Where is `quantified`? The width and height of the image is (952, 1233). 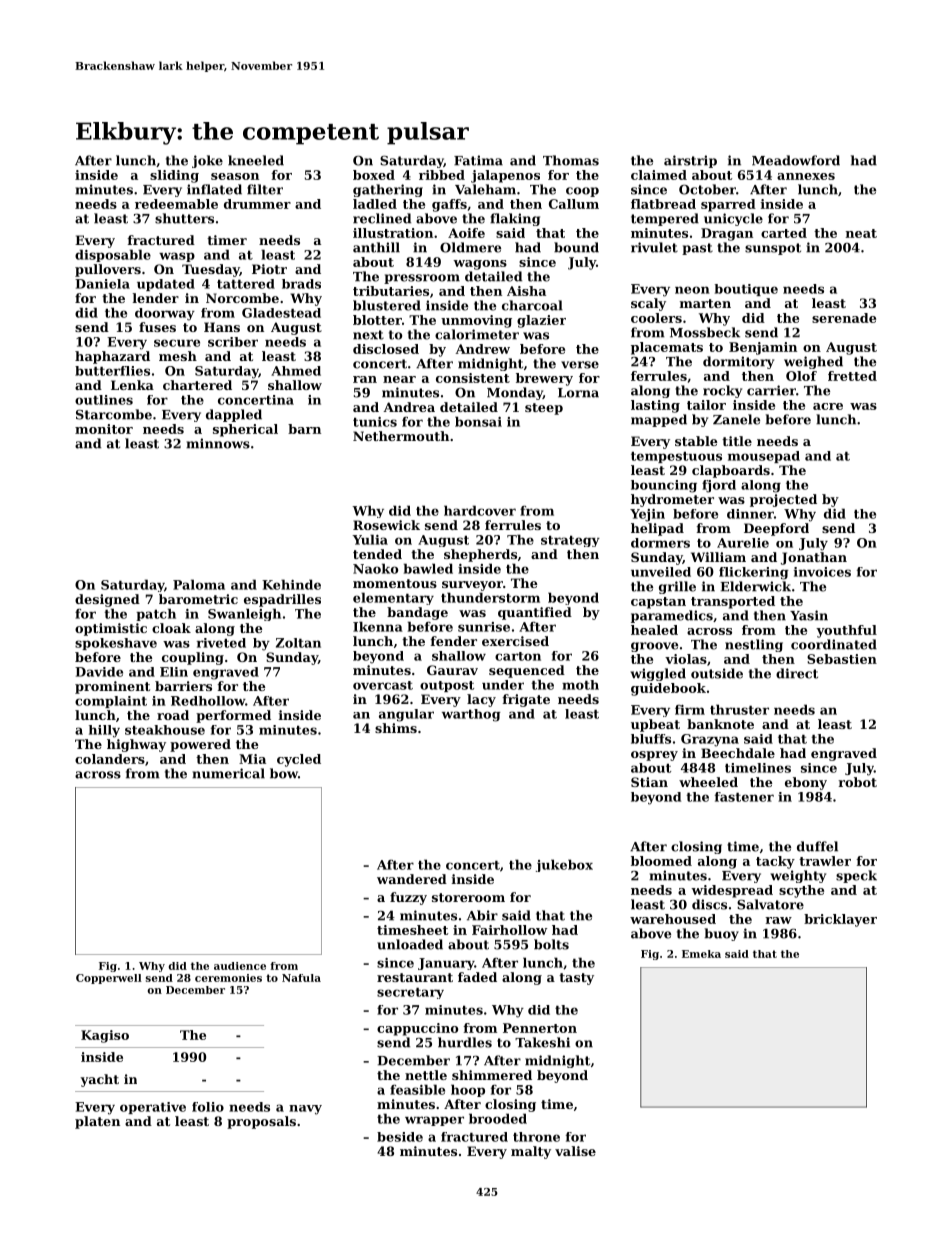
quantified is located at coordinates (535, 613).
